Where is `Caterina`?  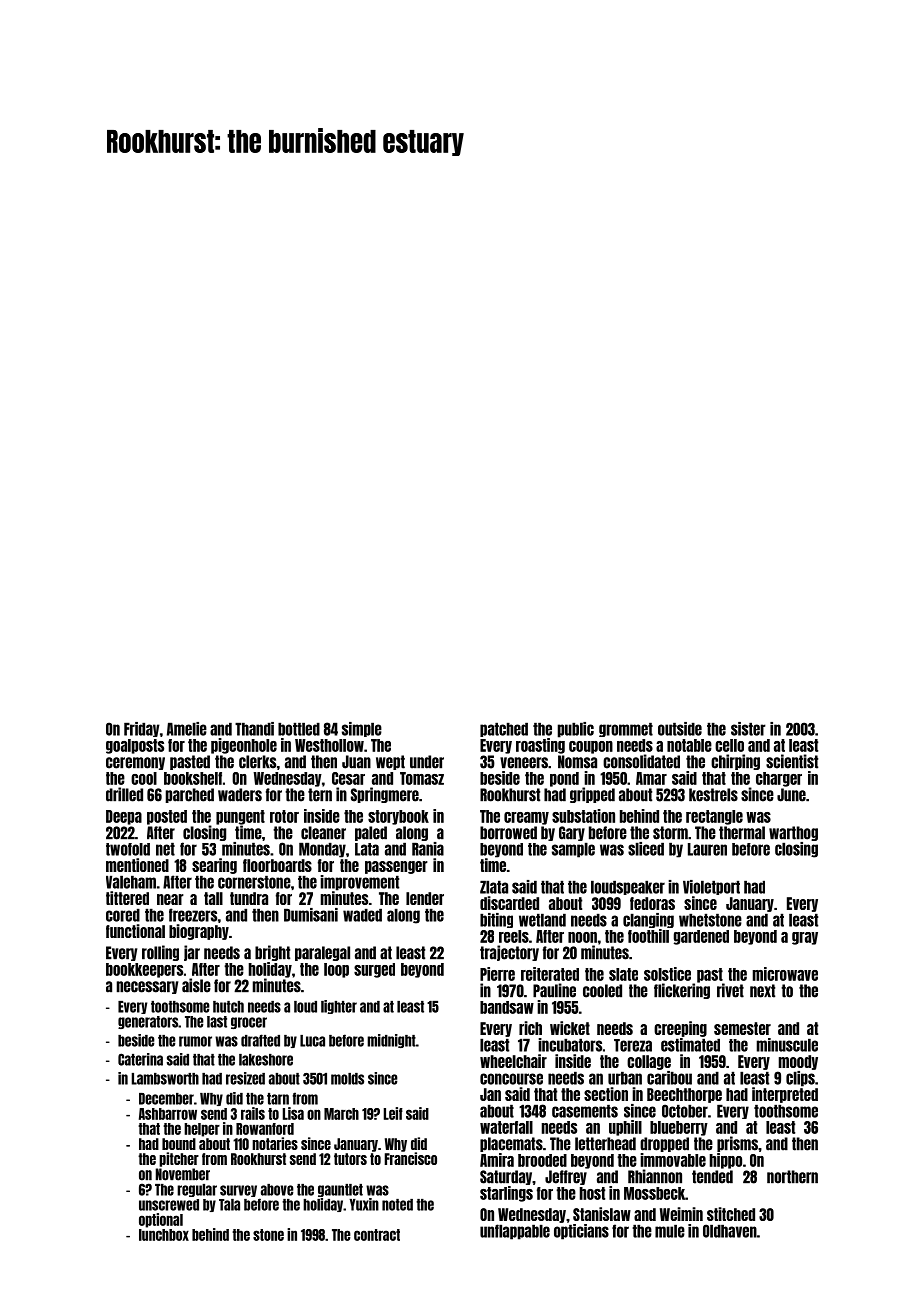 Caterina is located at coordinates (140, 1059).
